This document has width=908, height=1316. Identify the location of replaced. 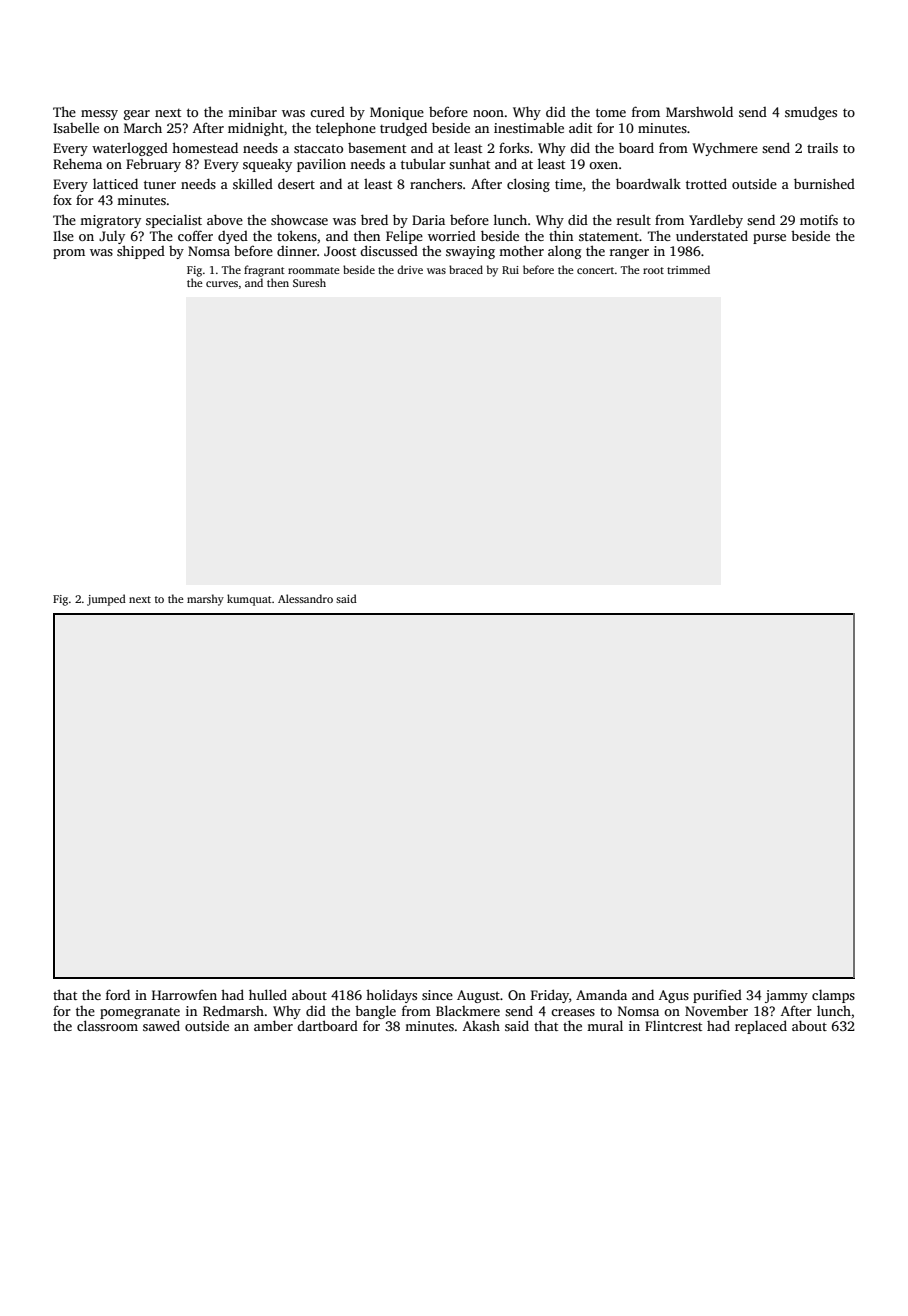
(761, 1027).
